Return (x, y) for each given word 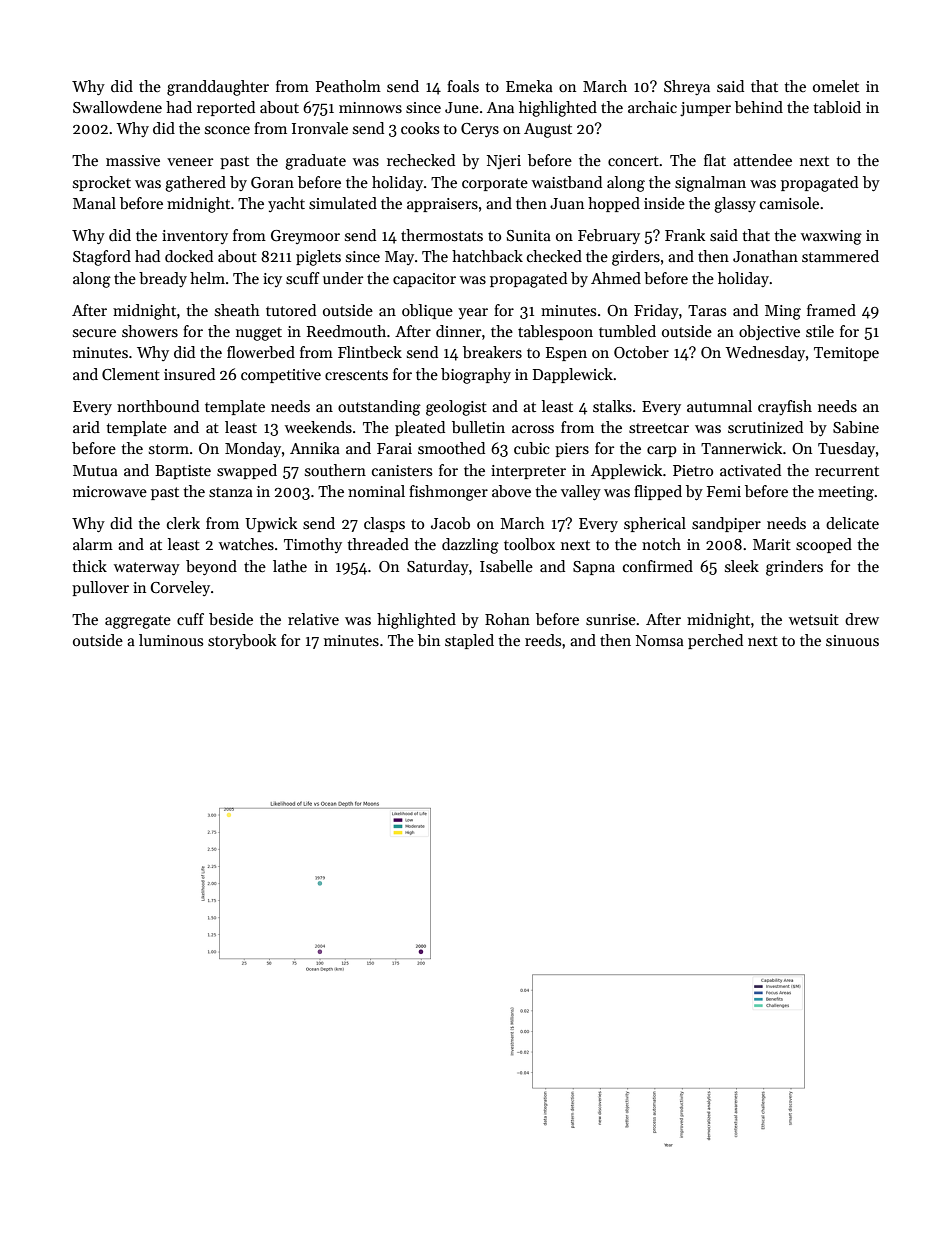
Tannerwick (741, 448)
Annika (315, 448)
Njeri (504, 162)
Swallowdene (117, 107)
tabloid (837, 107)
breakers (492, 352)
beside (231, 619)
